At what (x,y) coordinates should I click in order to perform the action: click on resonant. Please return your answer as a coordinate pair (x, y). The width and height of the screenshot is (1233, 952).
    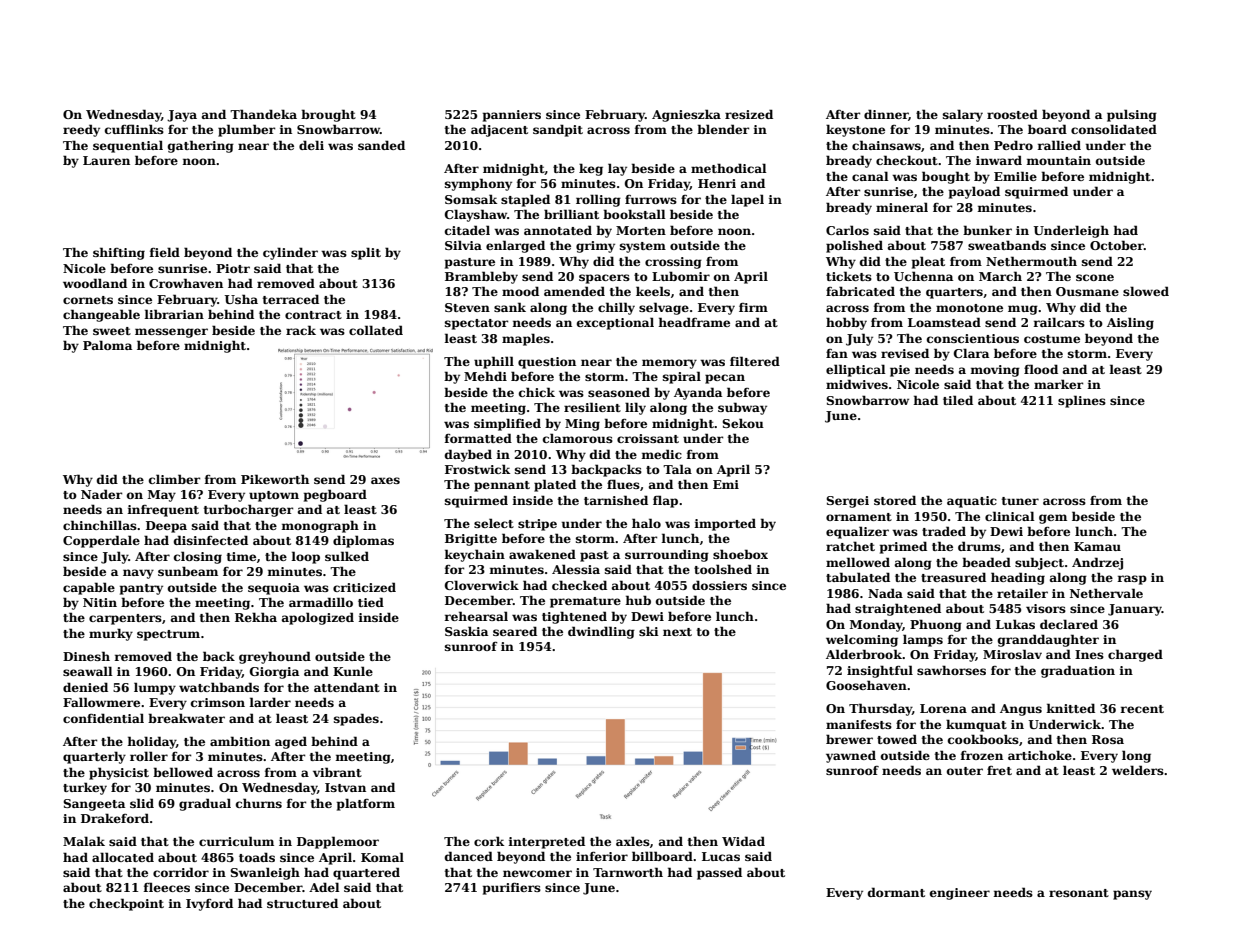
    Looking at the image, I should click on (1079, 893).
